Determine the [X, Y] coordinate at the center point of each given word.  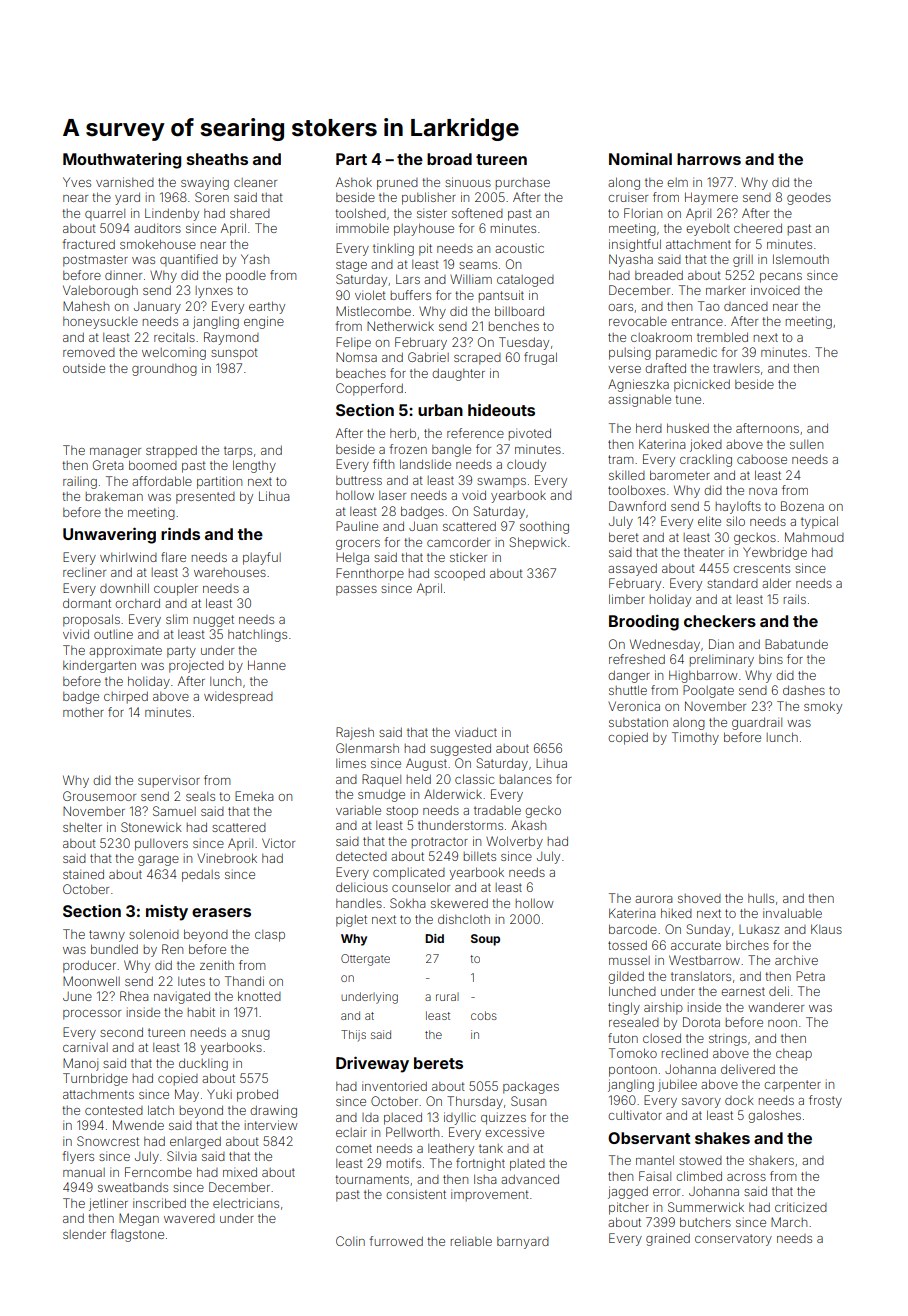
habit [201, 1012]
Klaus [826, 929]
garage [158, 861]
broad [449, 159]
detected [361, 856]
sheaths [217, 159]
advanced [530, 1179]
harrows [709, 159]
